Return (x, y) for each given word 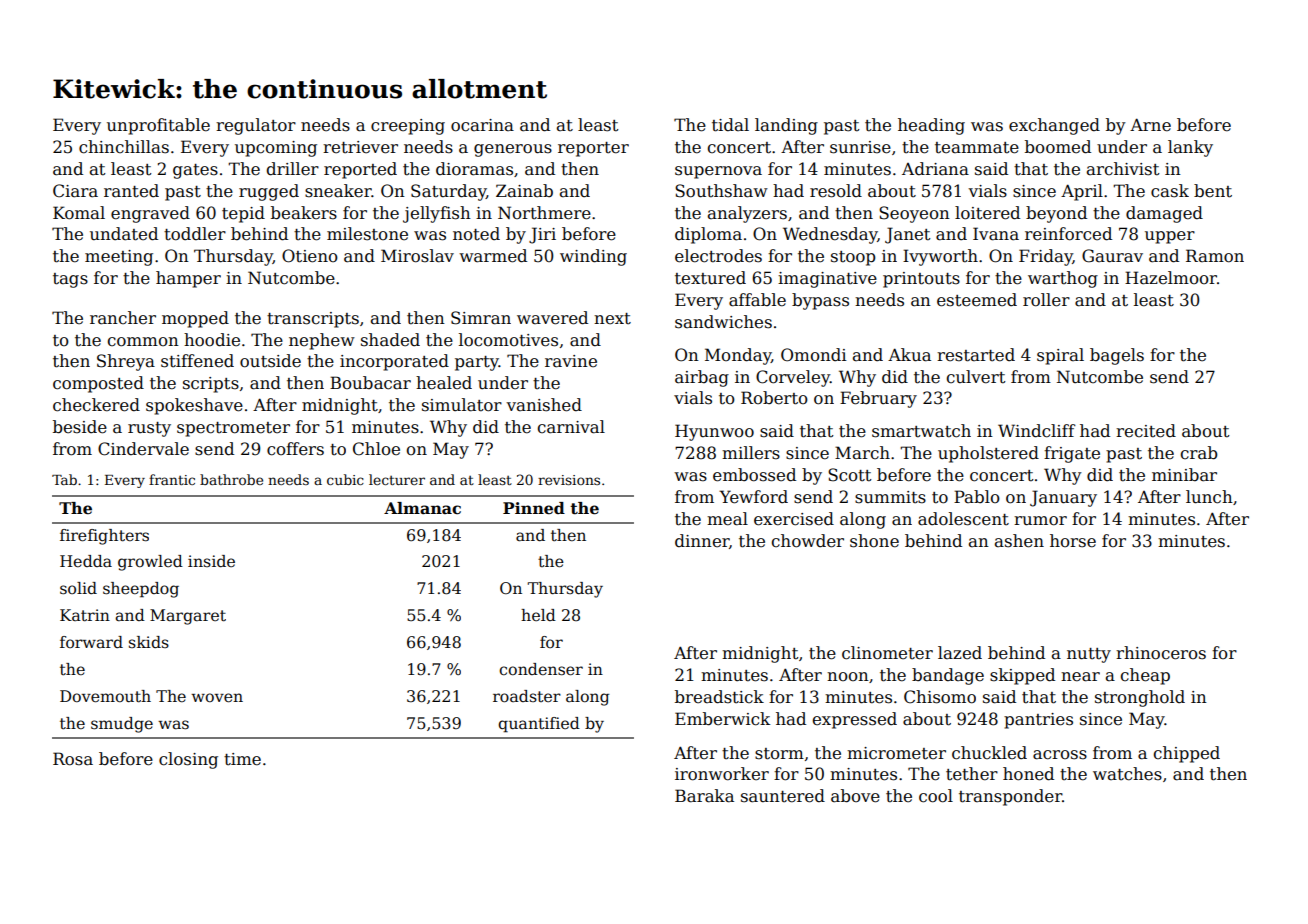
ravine (571, 361)
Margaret (188, 617)
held (538, 615)
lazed (960, 653)
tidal (730, 125)
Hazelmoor (1171, 278)
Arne (1150, 125)
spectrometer (233, 429)
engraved (150, 214)
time (242, 759)
